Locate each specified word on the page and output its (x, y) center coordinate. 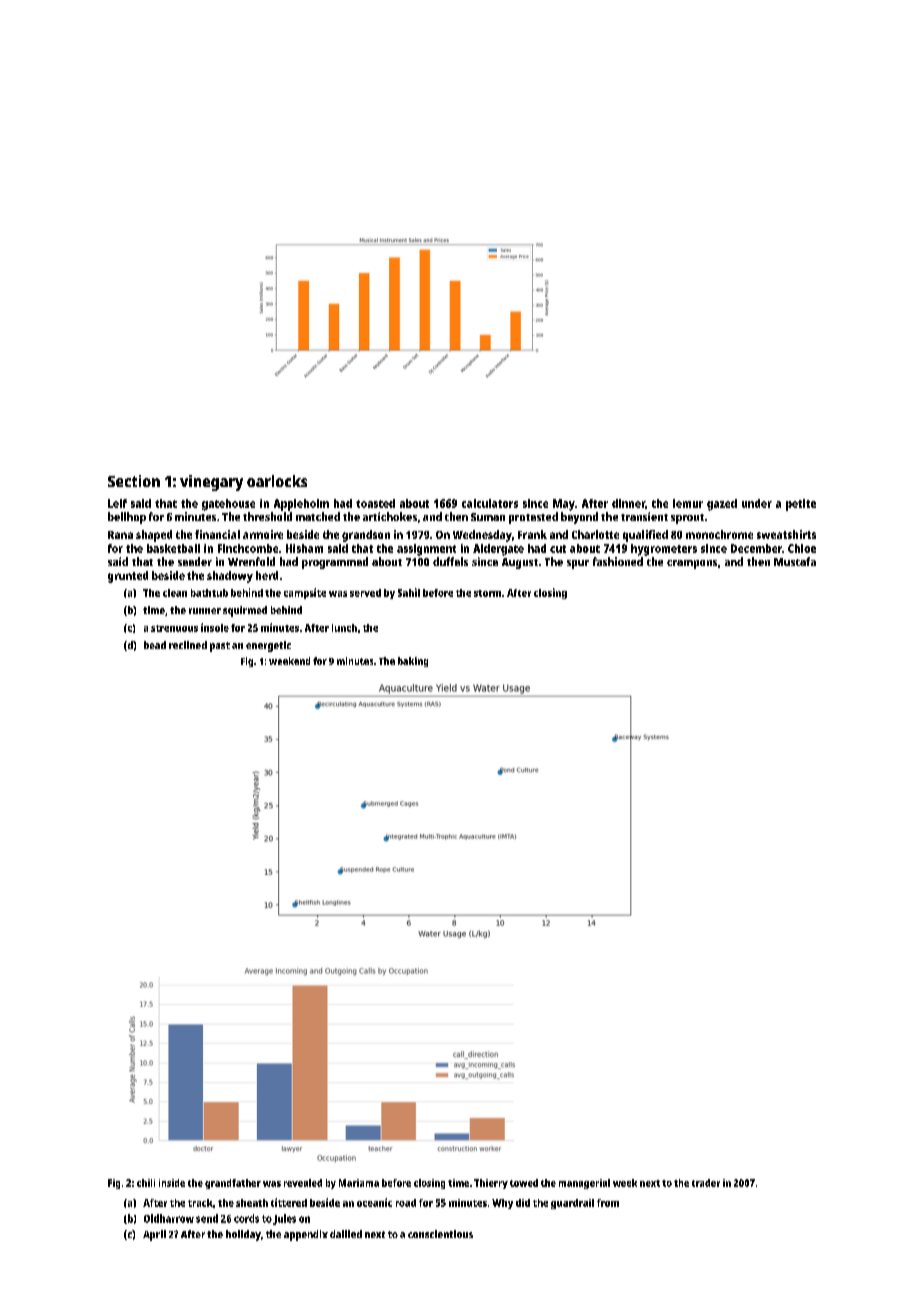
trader (706, 1183)
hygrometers (664, 550)
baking (413, 662)
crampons (692, 564)
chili (146, 1183)
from (608, 1203)
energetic (268, 646)
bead (155, 645)
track (200, 1203)
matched (318, 516)
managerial (584, 1184)
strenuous (174, 628)
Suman (488, 517)
